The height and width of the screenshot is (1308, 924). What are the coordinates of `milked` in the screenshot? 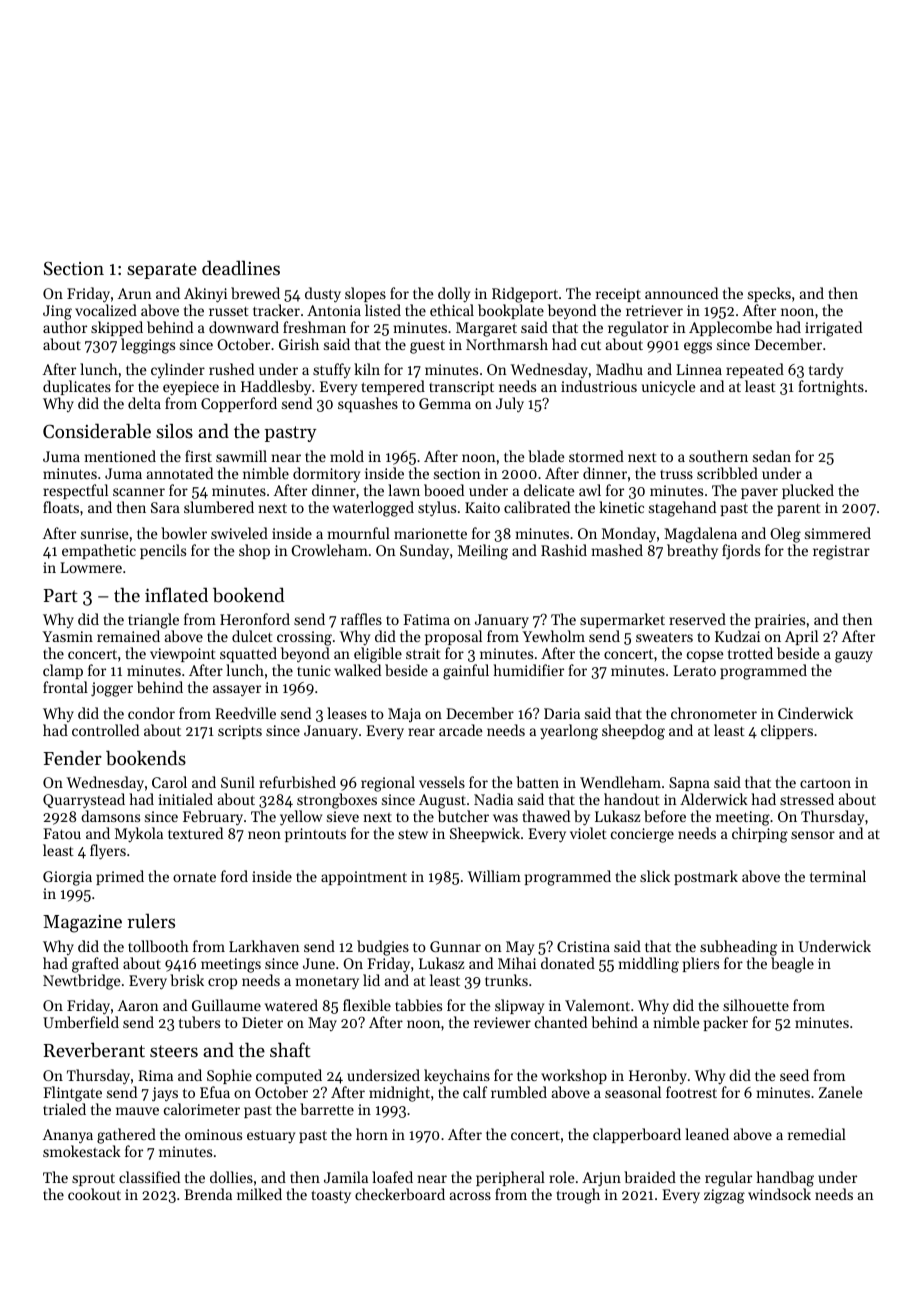 It's located at (259, 1194).
